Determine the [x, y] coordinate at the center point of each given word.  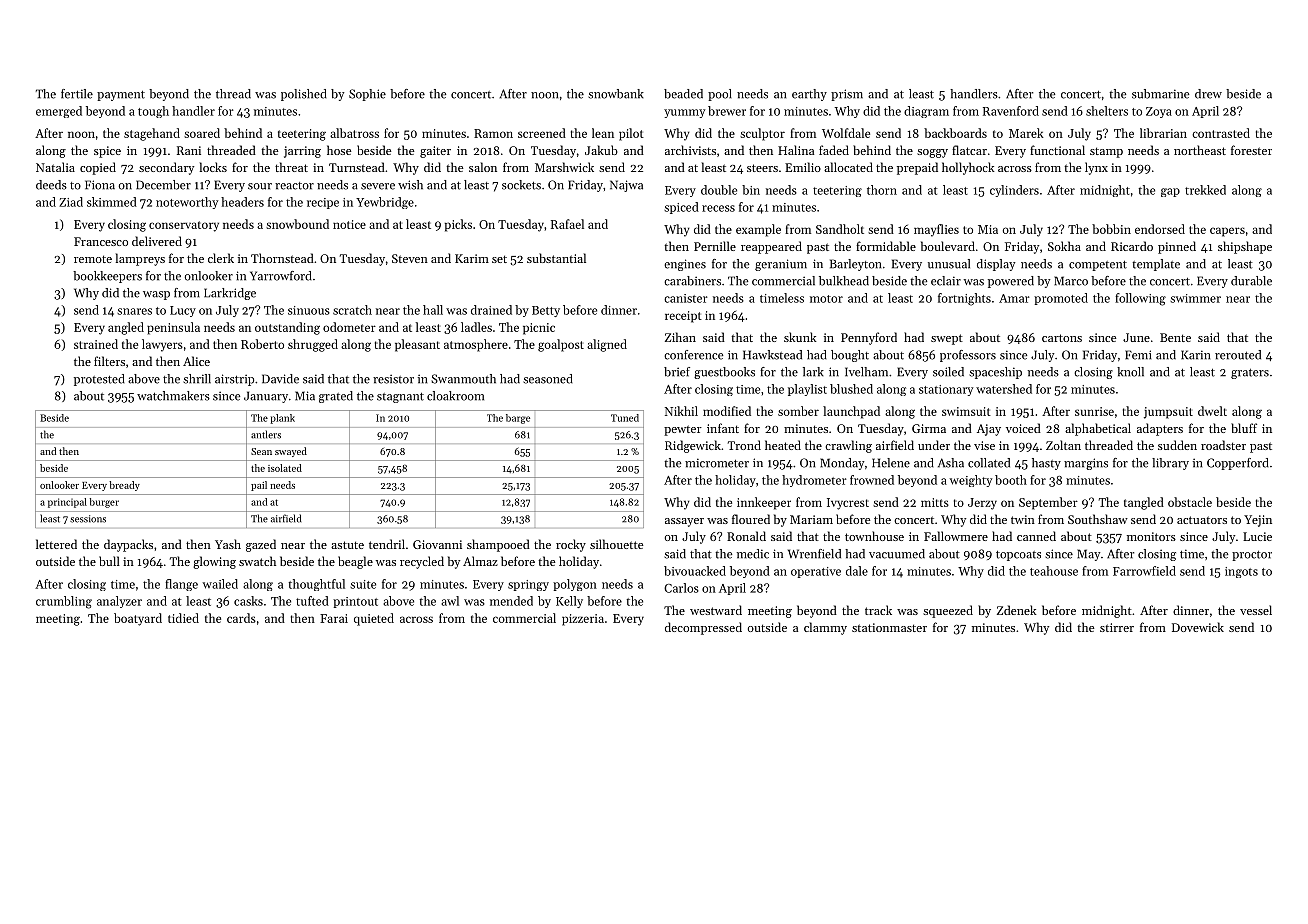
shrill [197, 379]
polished [304, 95]
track [878, 610]
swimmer [1195, 298]
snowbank [616, 94]
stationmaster [889, 627]
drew [1208, 94]
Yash [228, 544]
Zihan [680, 337]
